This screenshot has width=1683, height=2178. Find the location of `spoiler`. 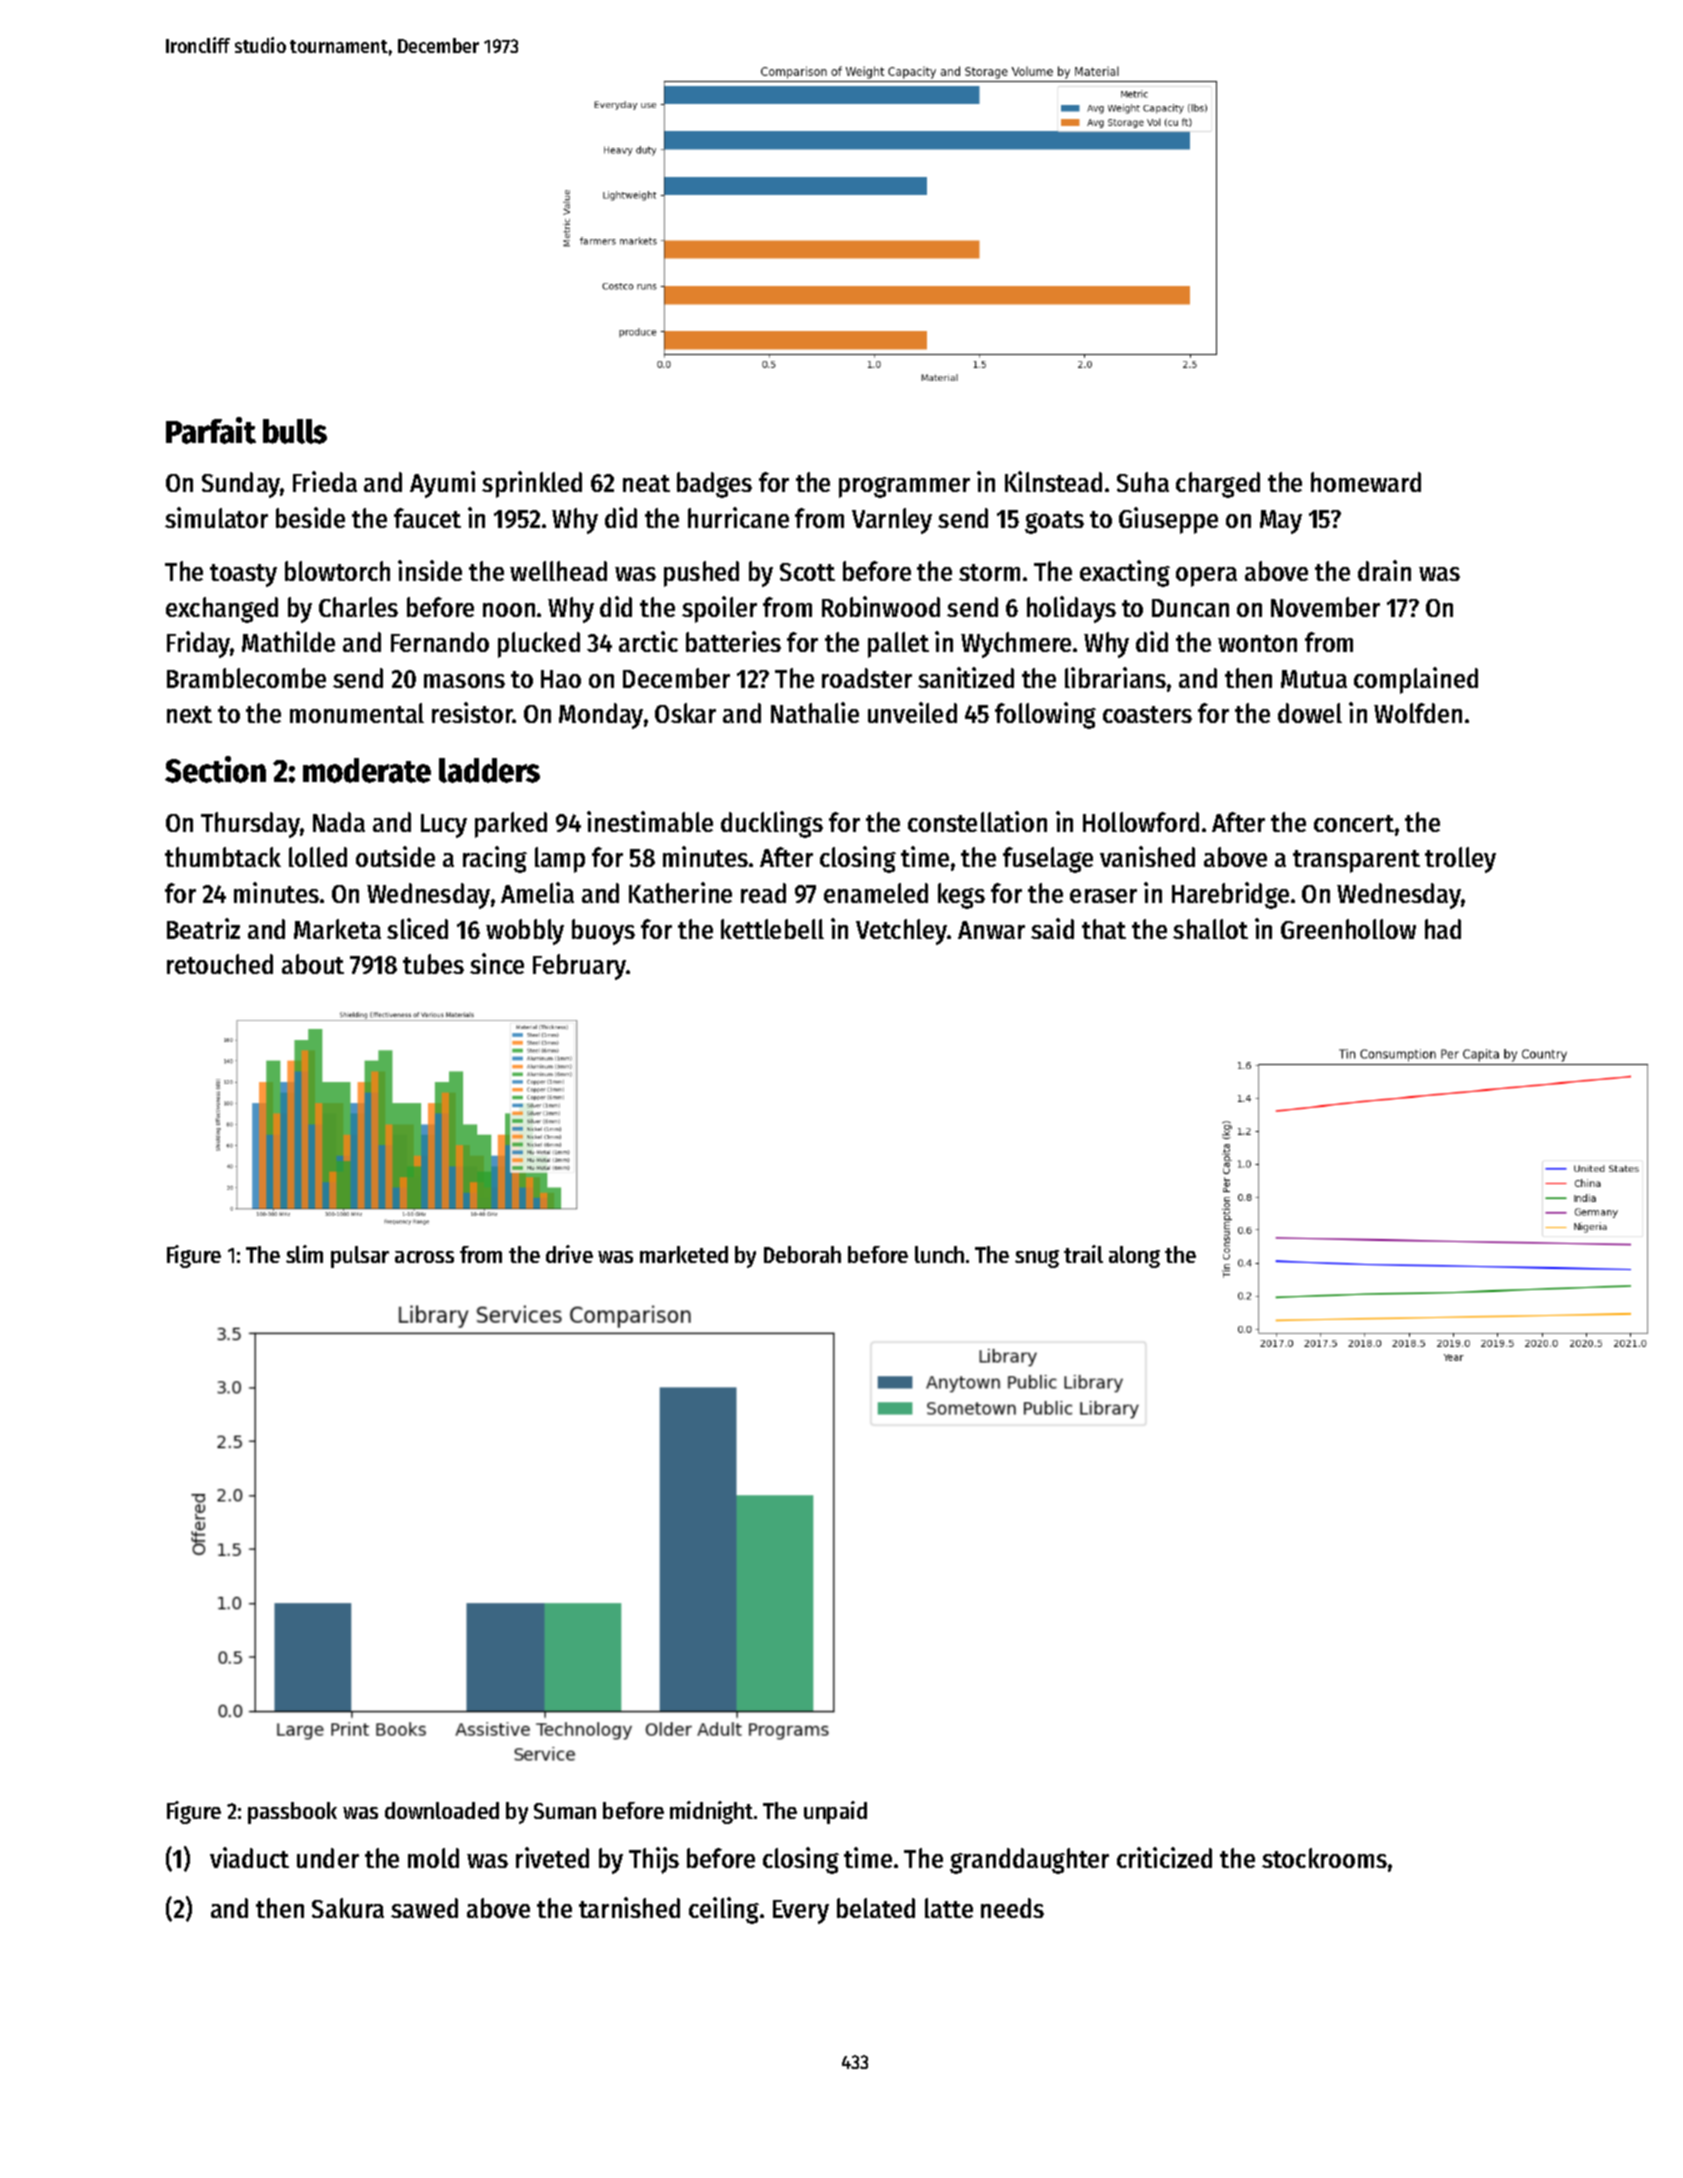

spoiler is located at coordinates (719, 609).
